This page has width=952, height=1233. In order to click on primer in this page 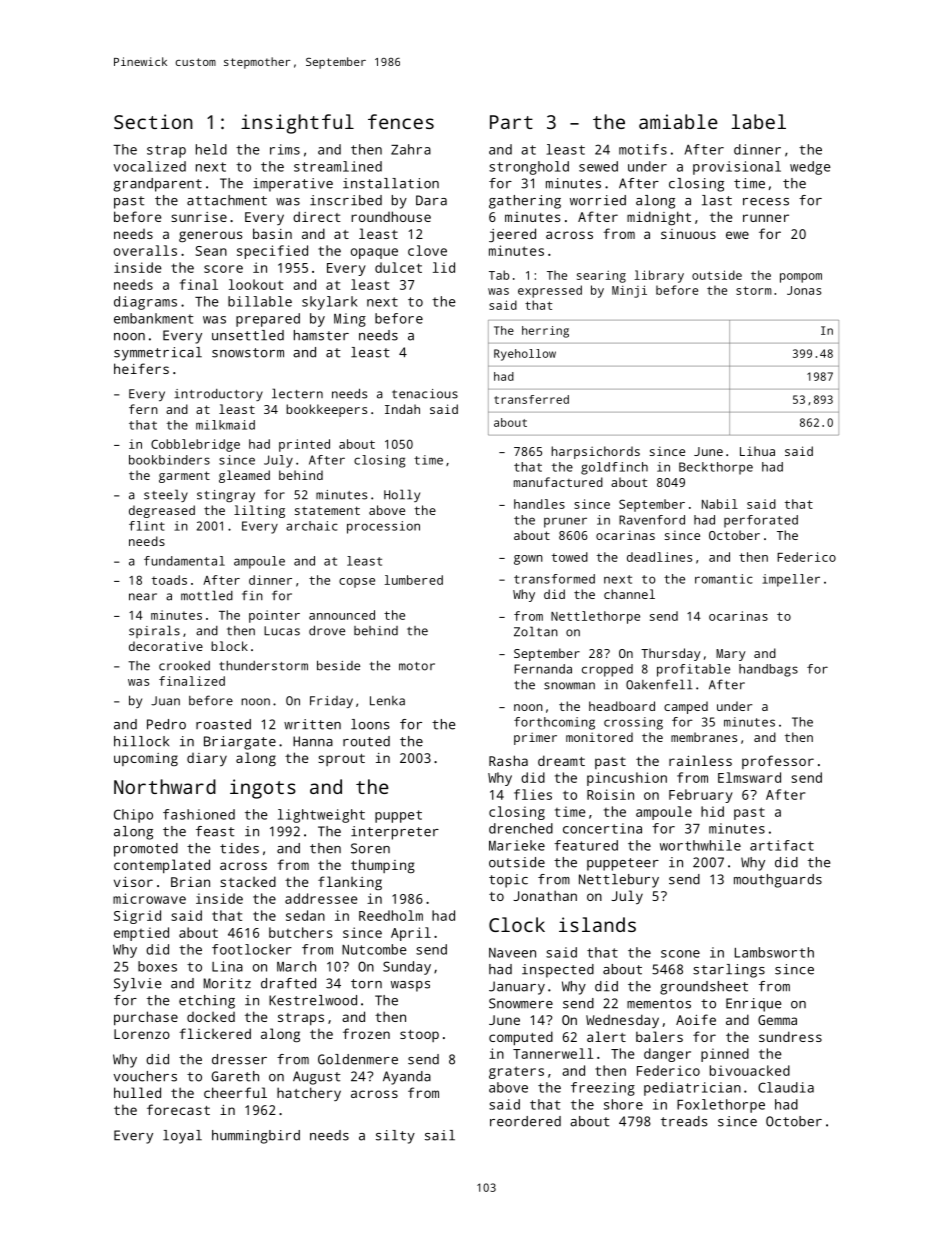, I will do `click(535, 738)`.
